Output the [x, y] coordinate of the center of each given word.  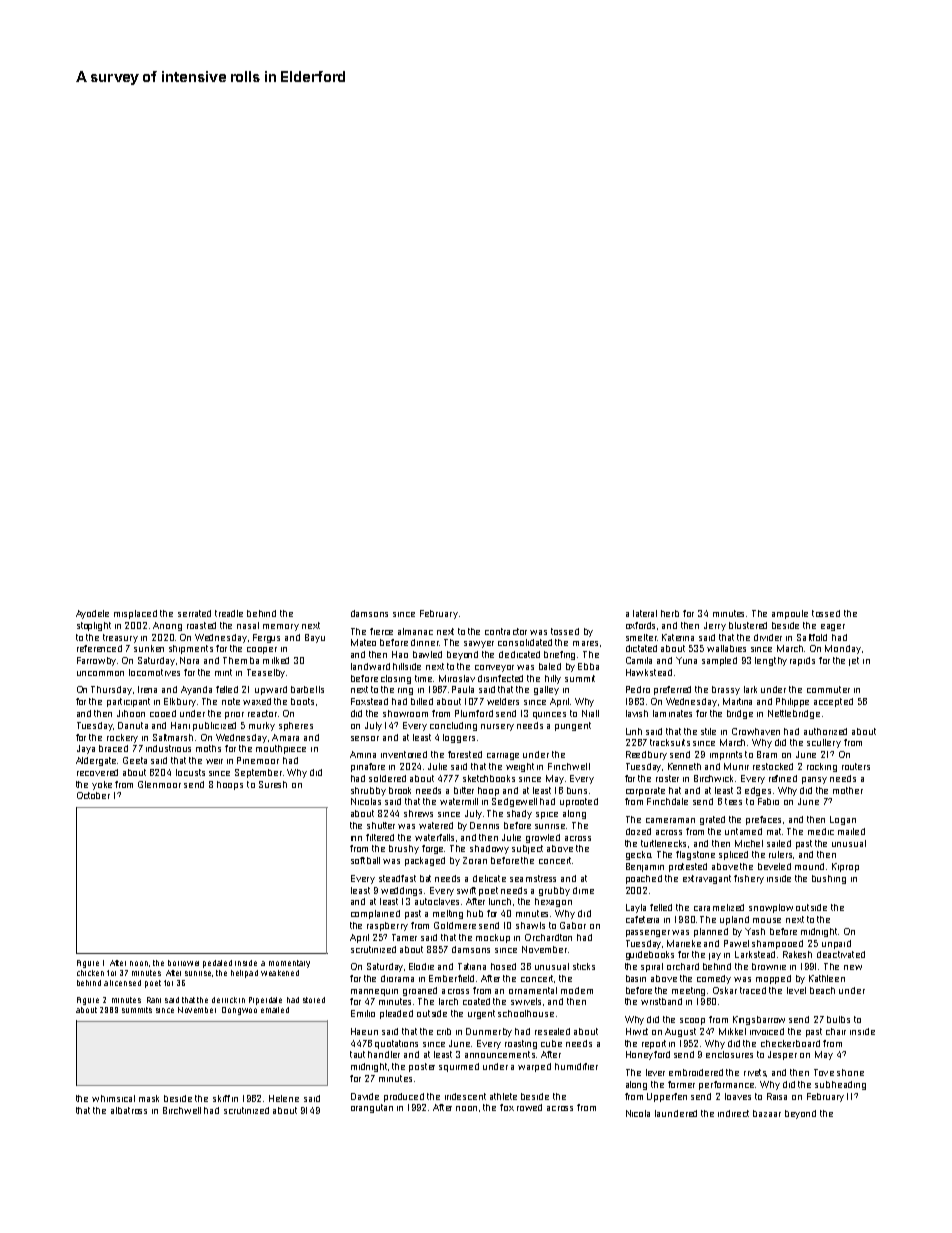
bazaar [767, 1113]
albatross [129, 1110]
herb [670, 613]
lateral [645, 613]
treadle [229, 613]
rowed [529, 1107]
